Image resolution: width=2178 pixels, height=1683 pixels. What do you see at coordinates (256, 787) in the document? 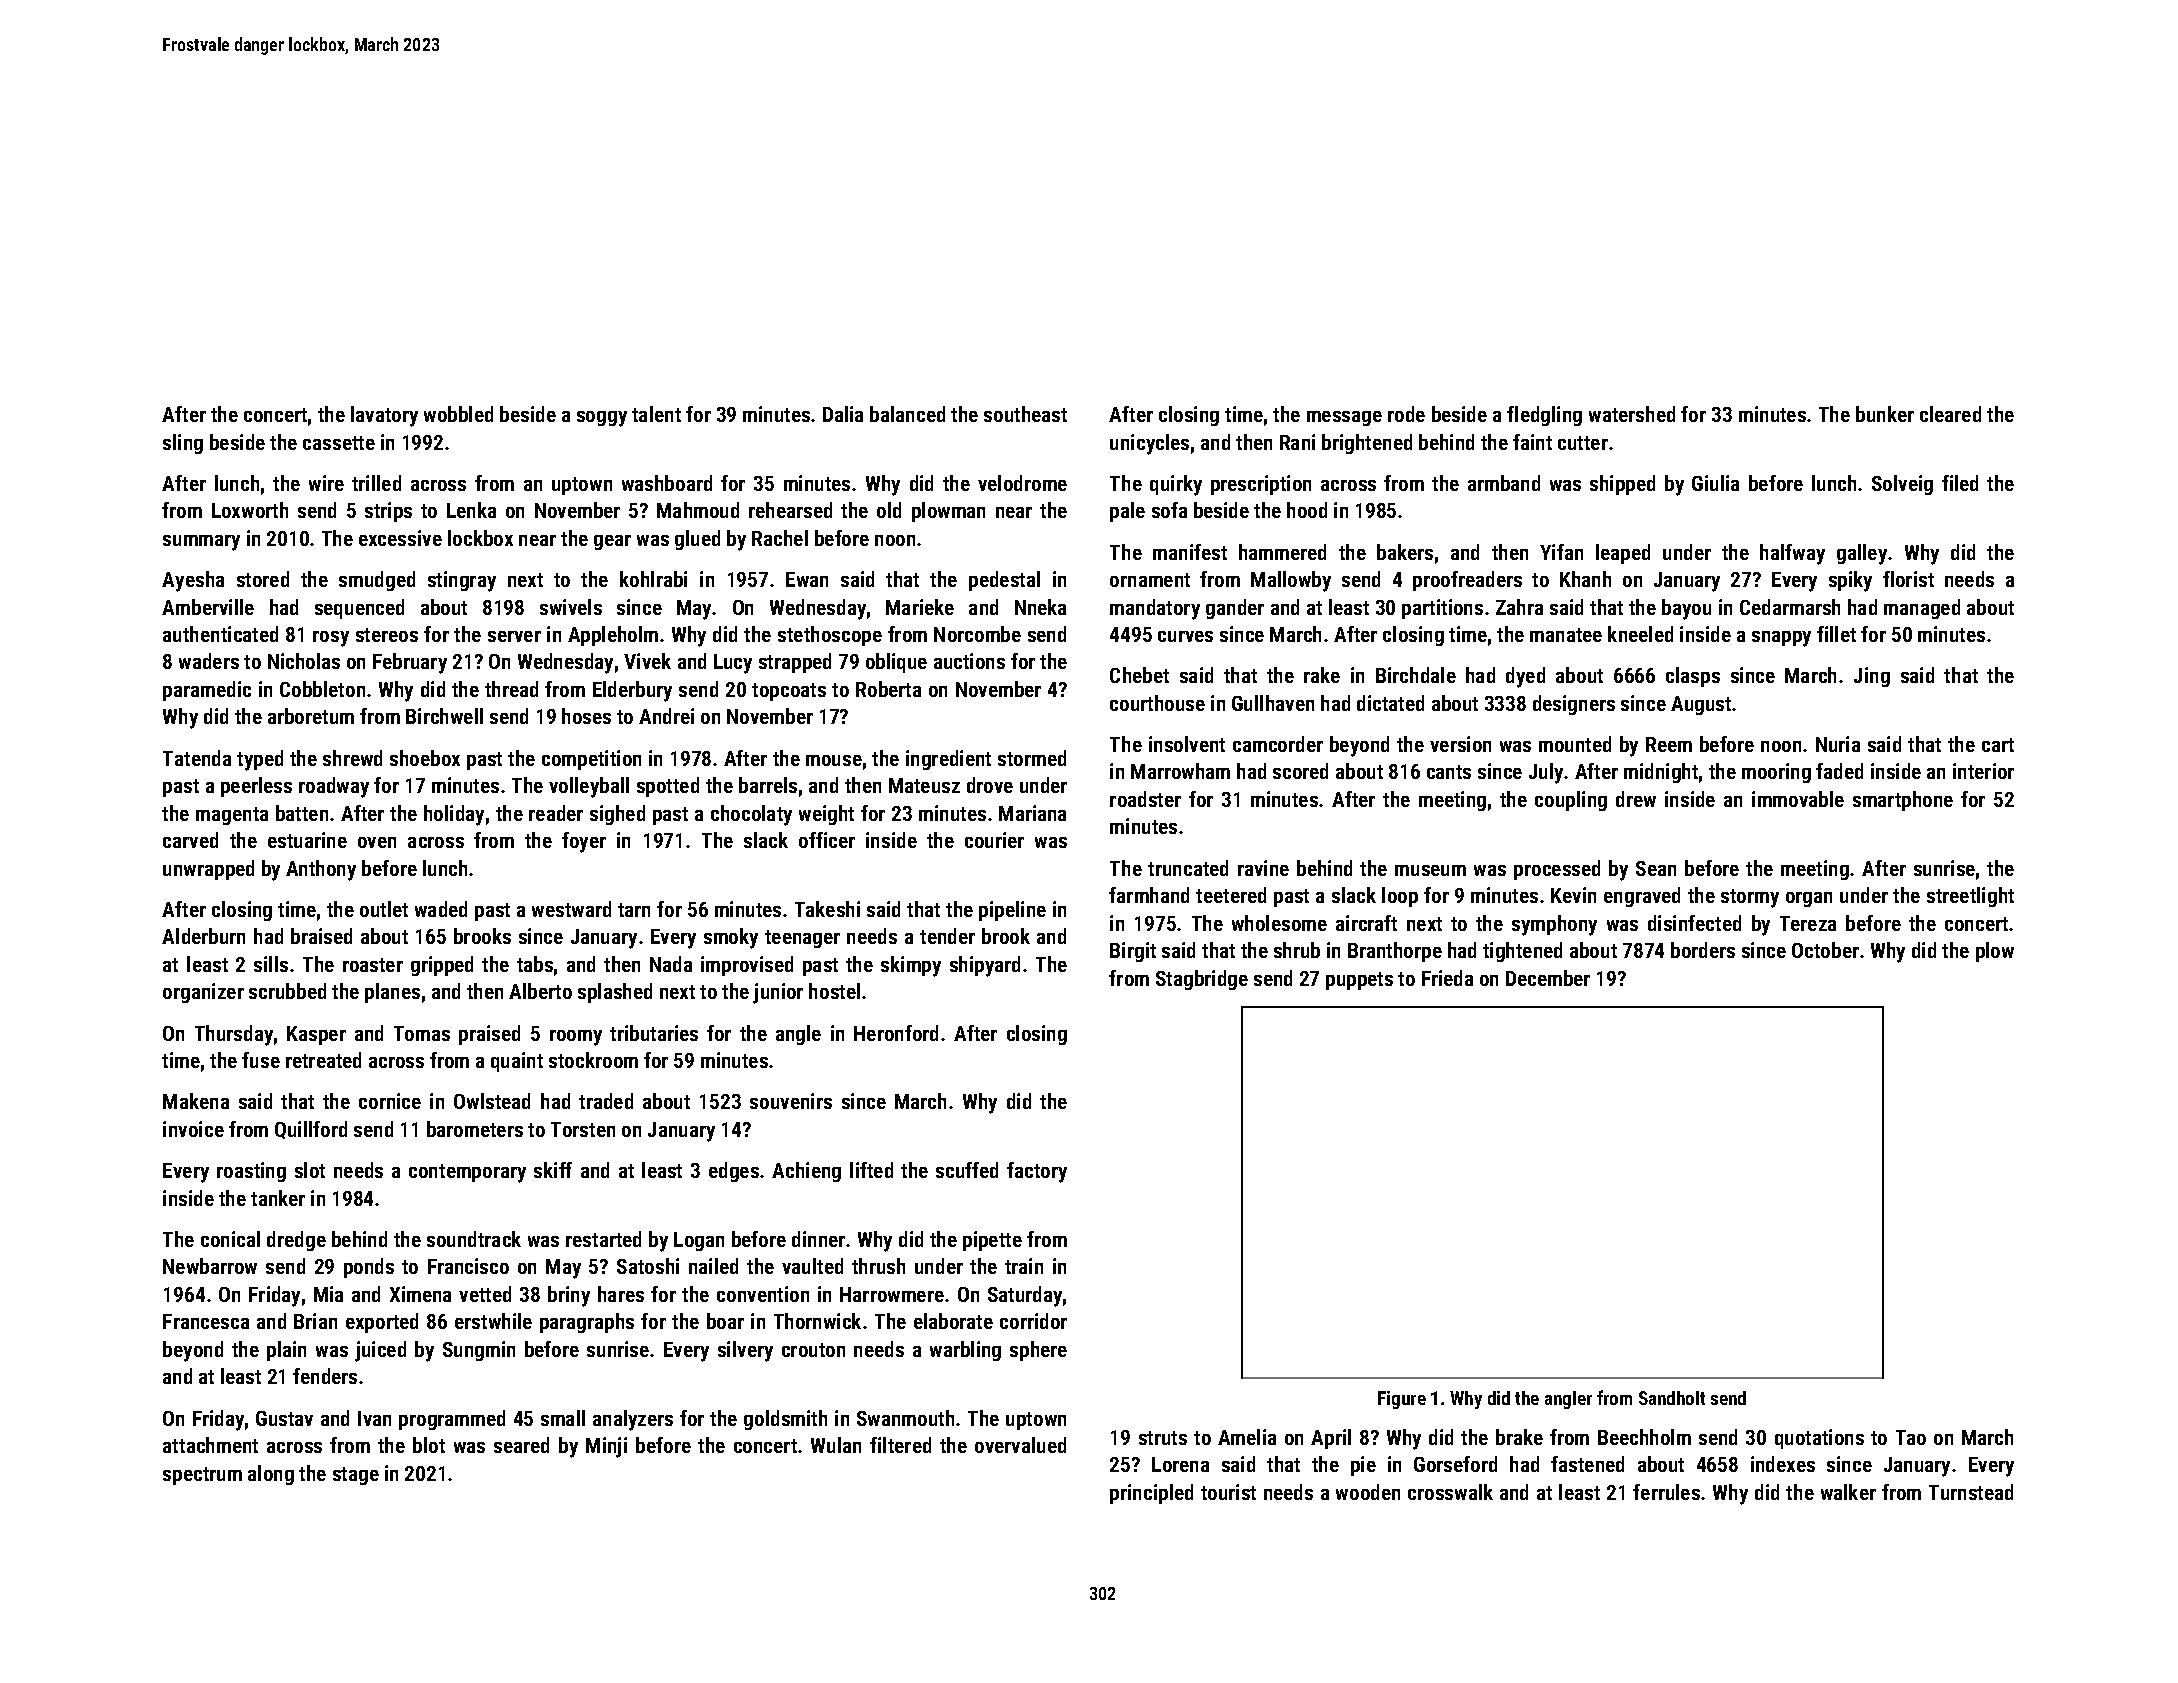
I see `peerless` at bounding box center [256, 787].
